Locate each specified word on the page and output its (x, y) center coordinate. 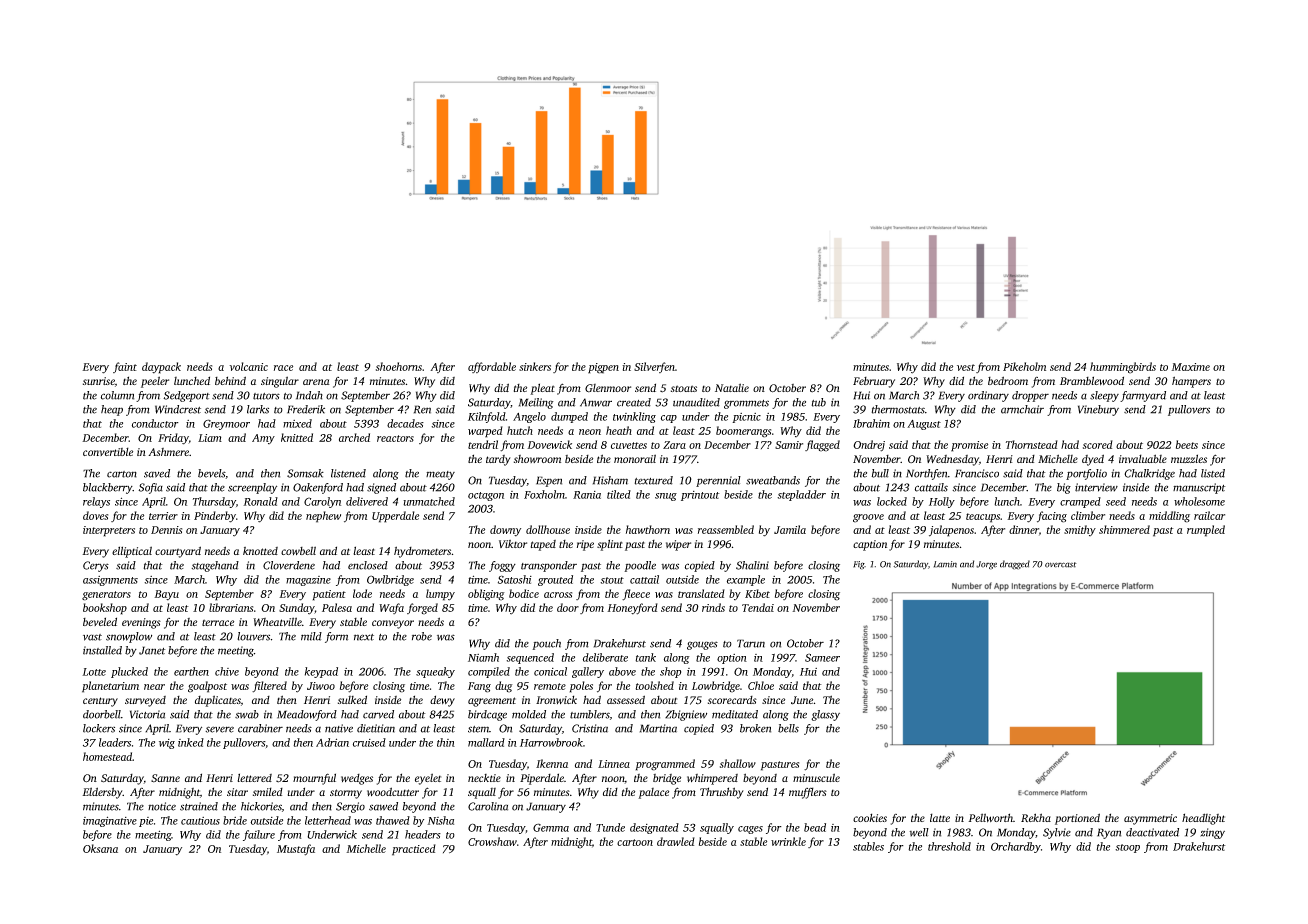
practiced (414, 850)
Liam (210, 438)
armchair (1022, 409)
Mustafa (296, 850)
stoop (1127, 848)
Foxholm (544, 494)
